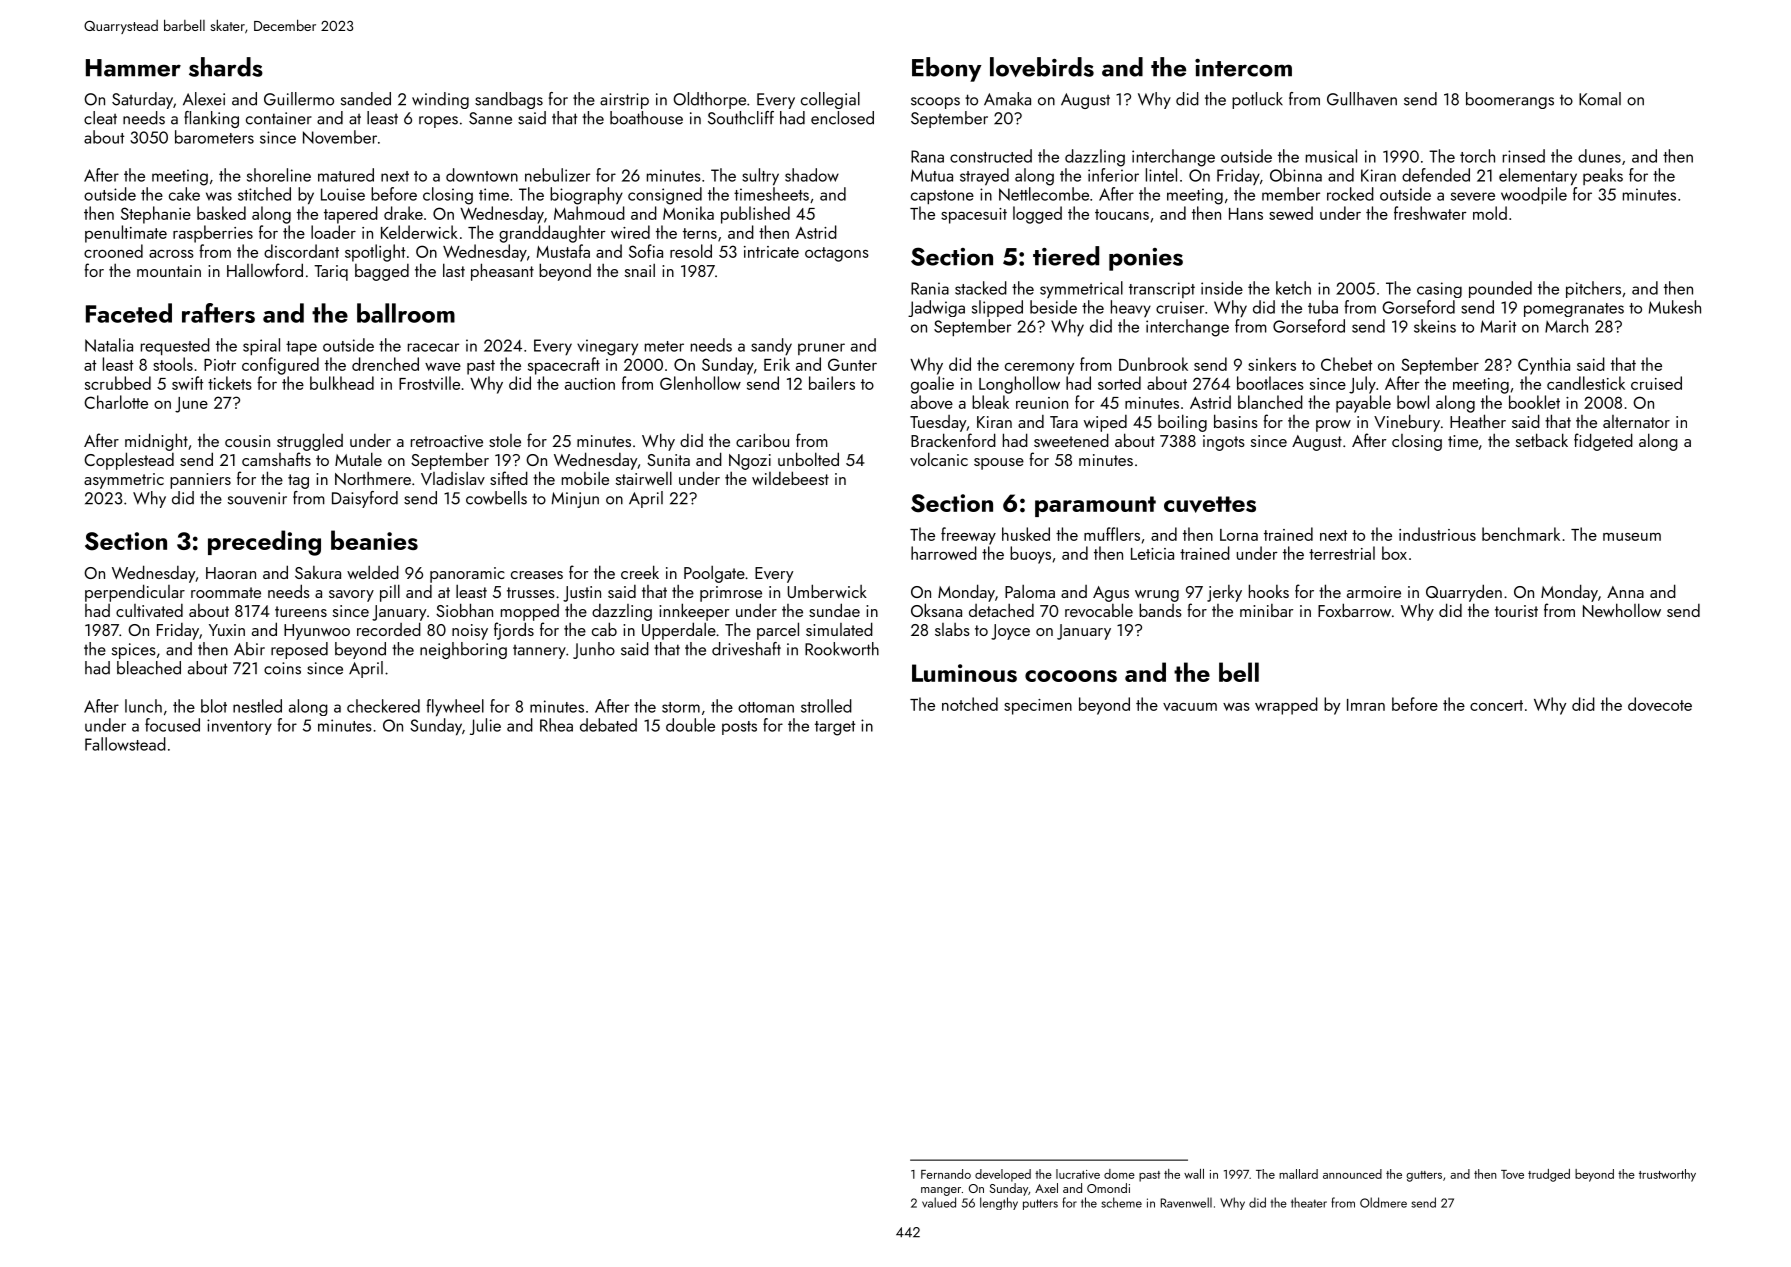  What do you see at coordinates (125, 744) in the screenshot?
I see `Fallowstead` at bounding box center [125, 744].
